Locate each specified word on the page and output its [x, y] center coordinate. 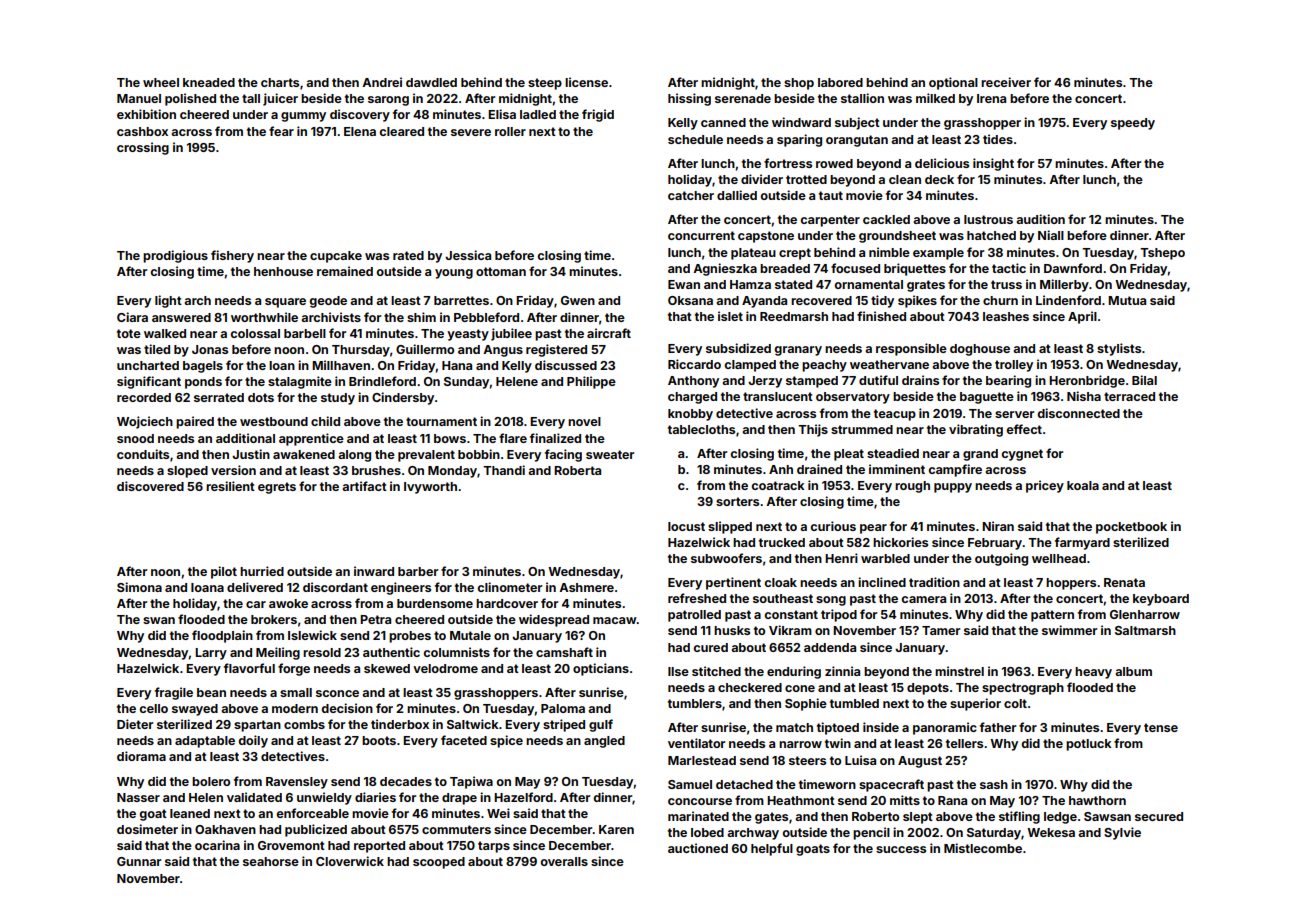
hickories [900, 542]
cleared [401, 131]
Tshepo [1162, 254]
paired [195, 422]
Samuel [690, 784]
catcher [691, 195]
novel [584, 421]
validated [254, 797]
